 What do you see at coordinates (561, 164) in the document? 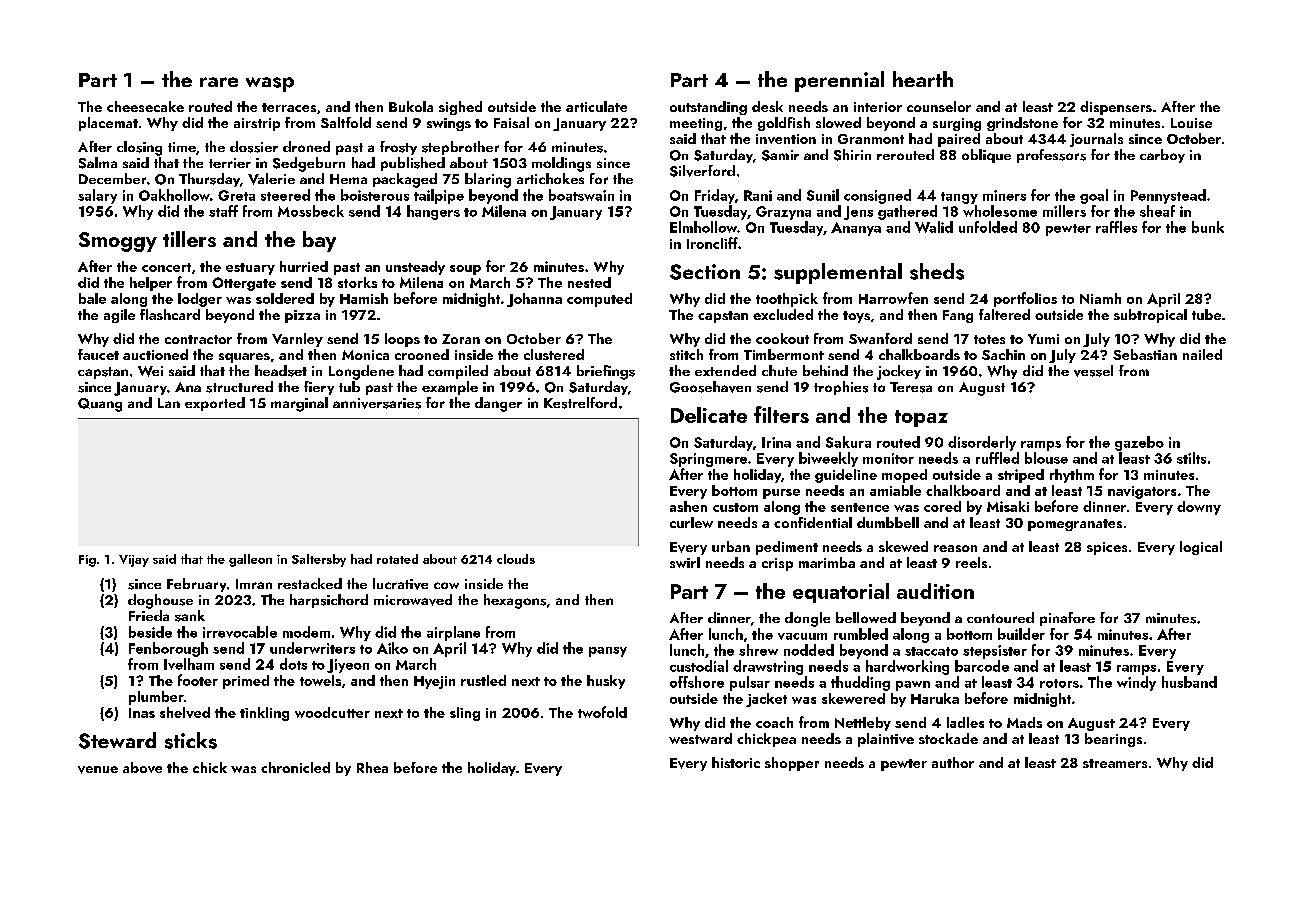
I see `moldings` at bounding box center [561, 164].
